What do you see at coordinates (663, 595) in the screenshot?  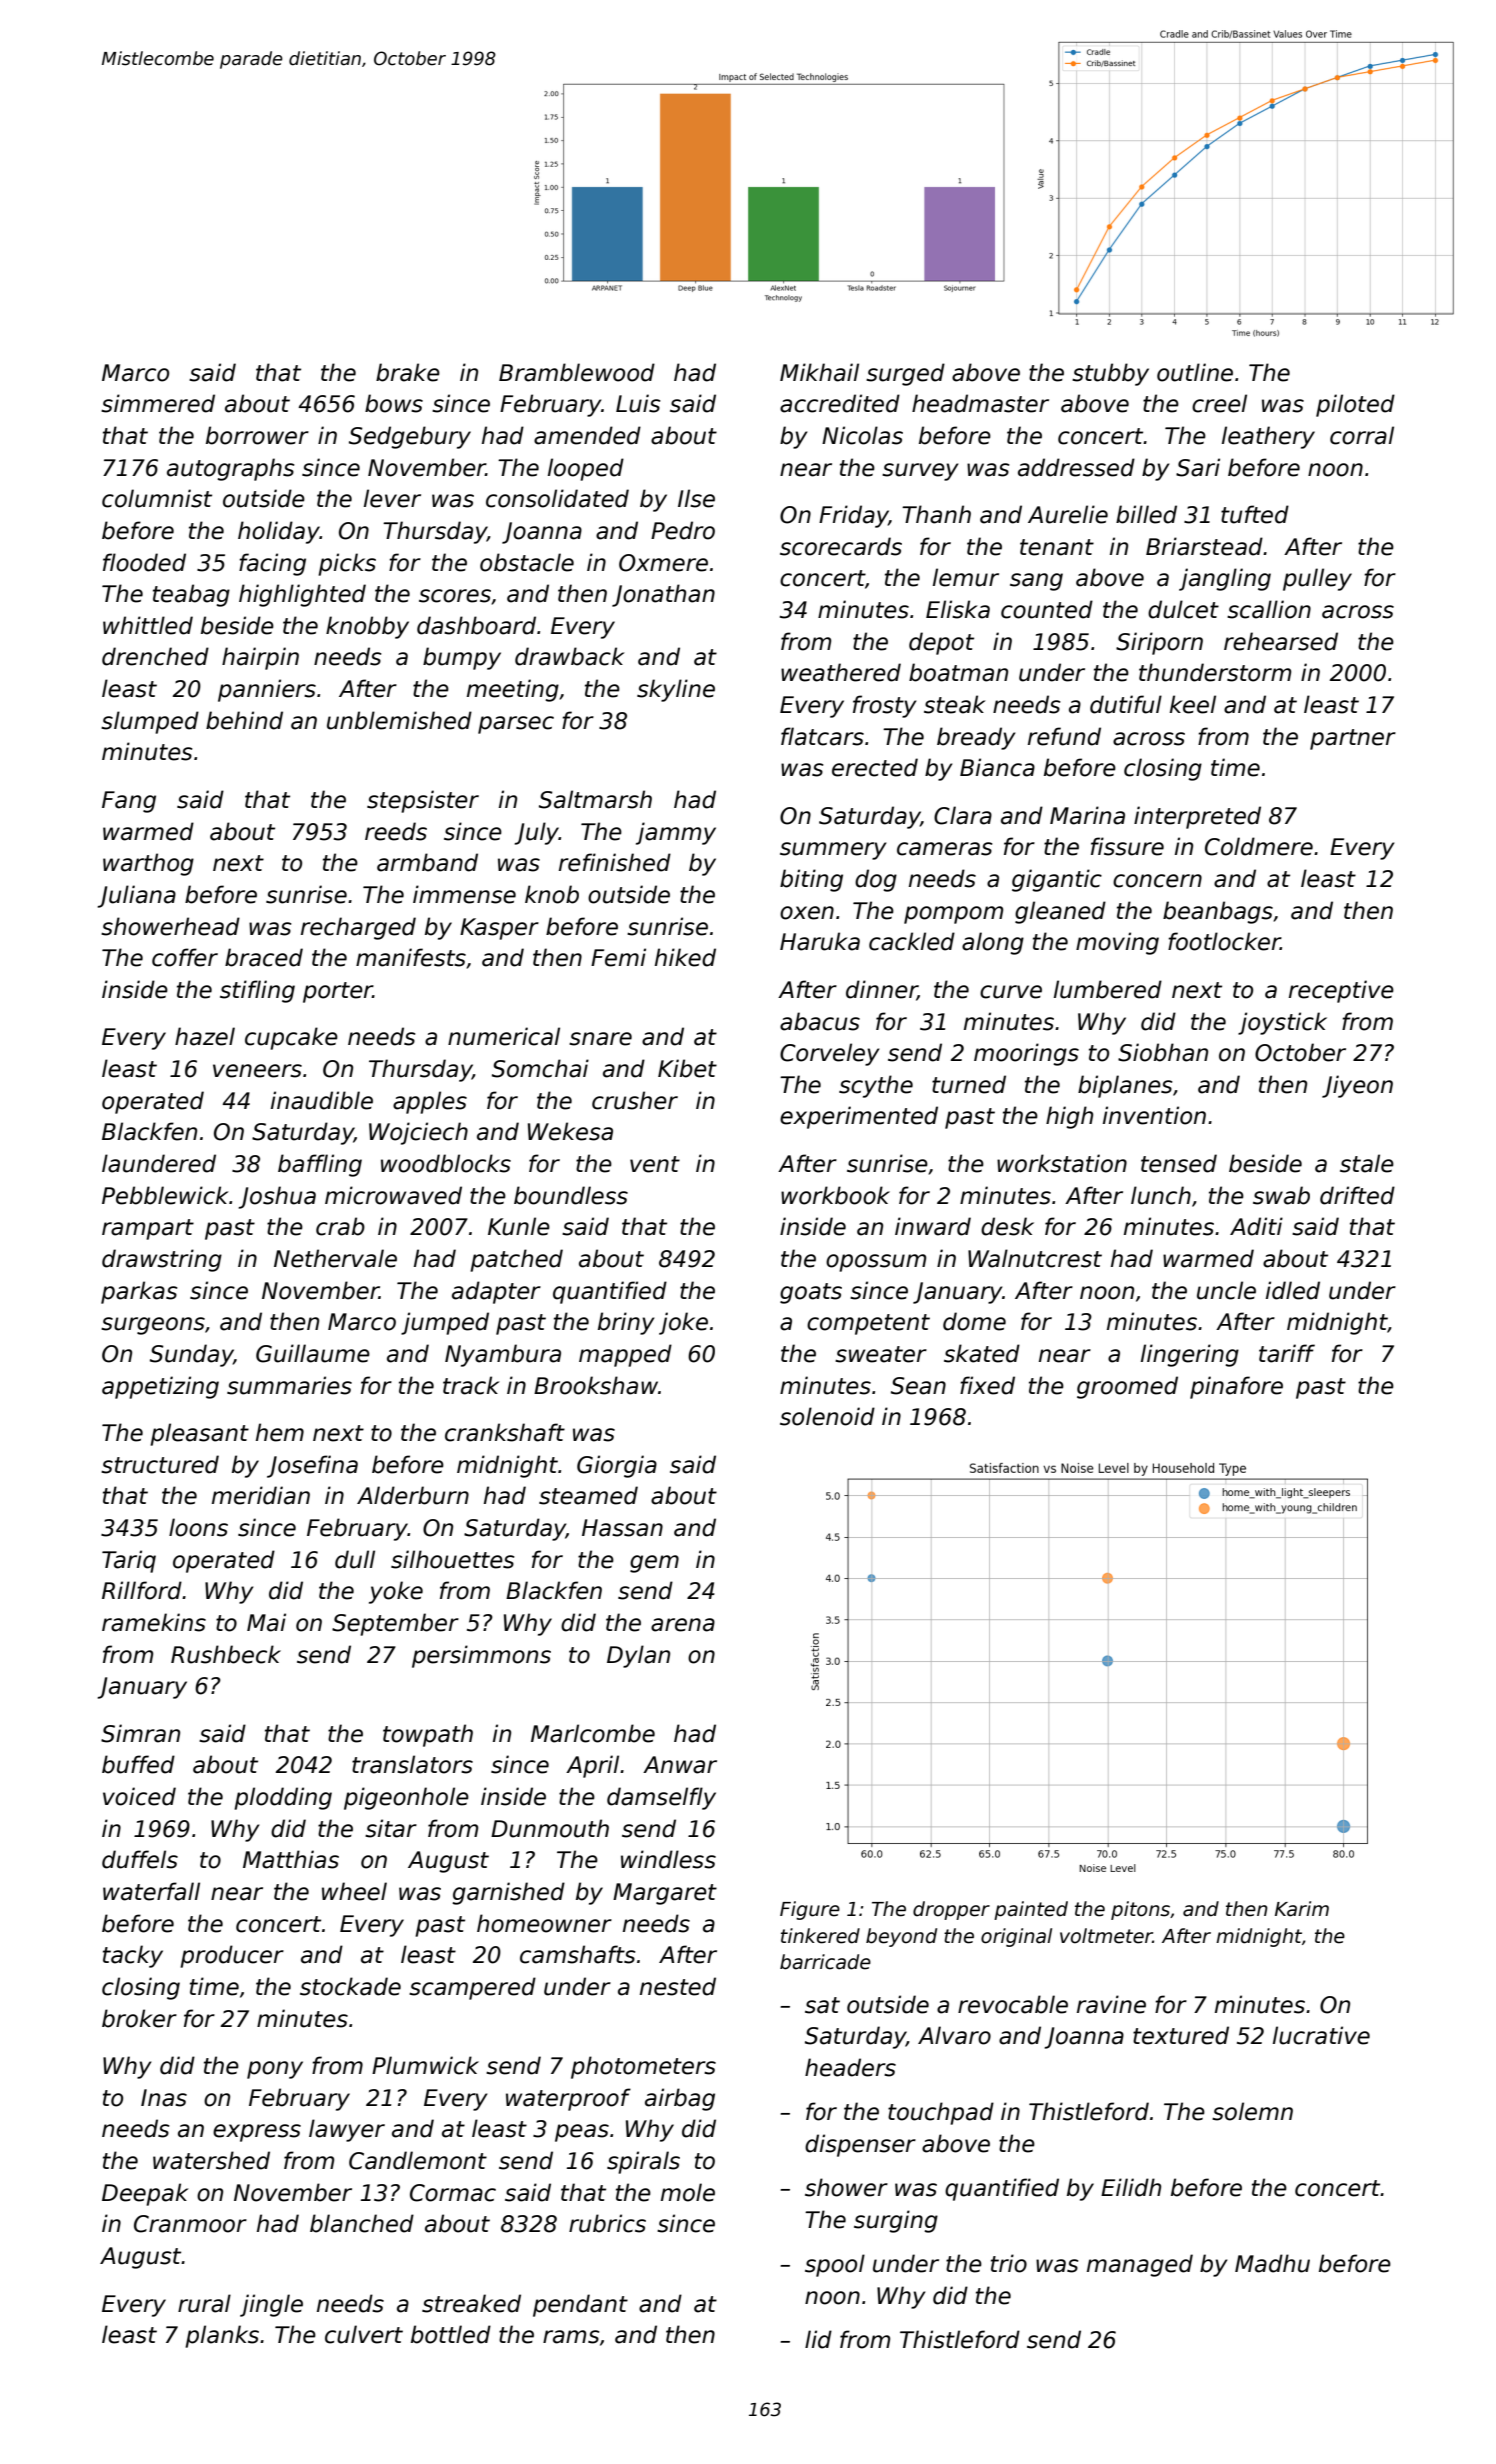 I see `Jonathan` at bounding box center [663, 595].
